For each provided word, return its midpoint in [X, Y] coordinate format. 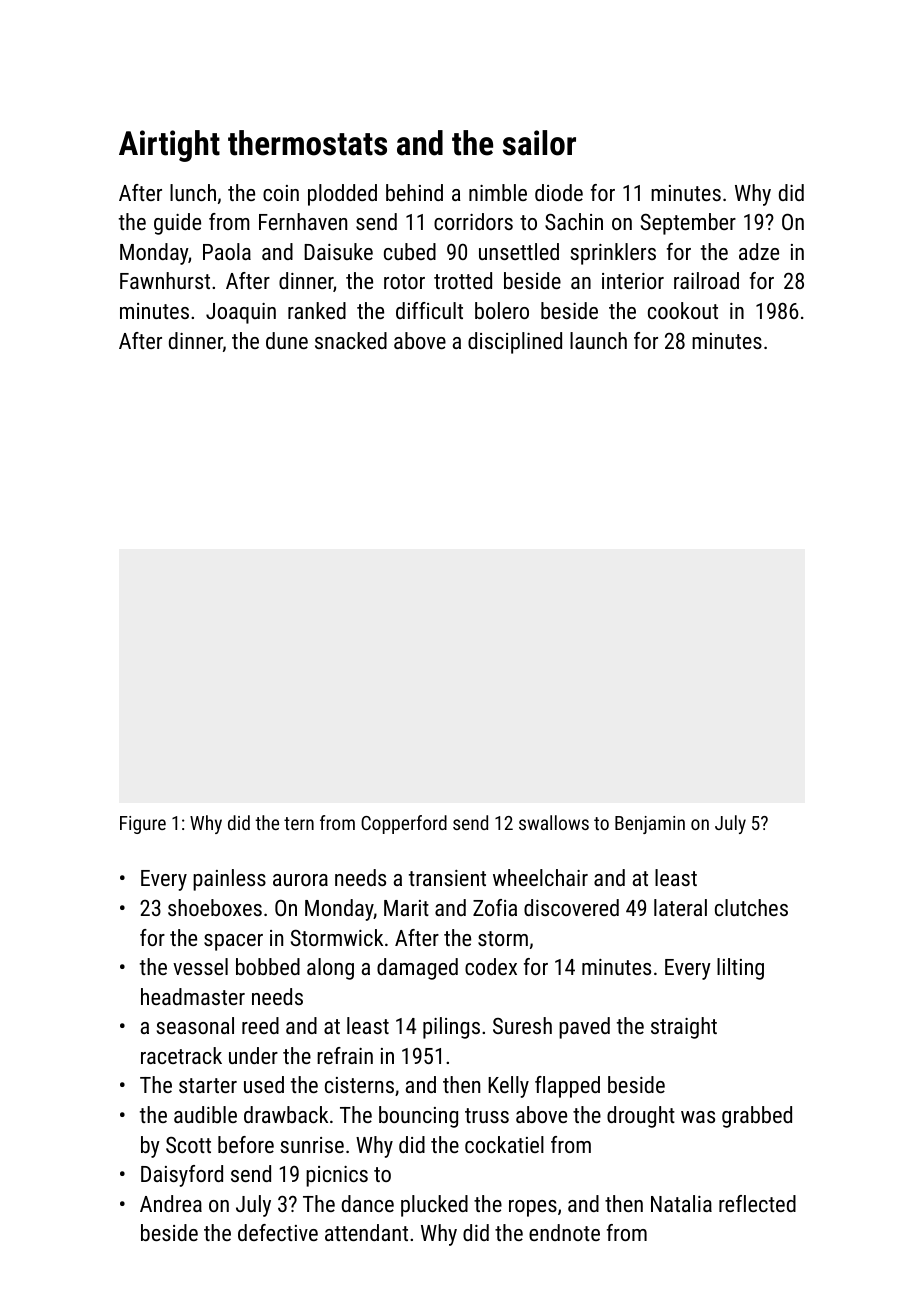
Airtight [169, 146]
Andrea [171, 1203]
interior [633, 281]
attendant [366, 1232]
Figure [143, 825]
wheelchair [540, 877]
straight [684, 1028]
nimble [498, 192]
